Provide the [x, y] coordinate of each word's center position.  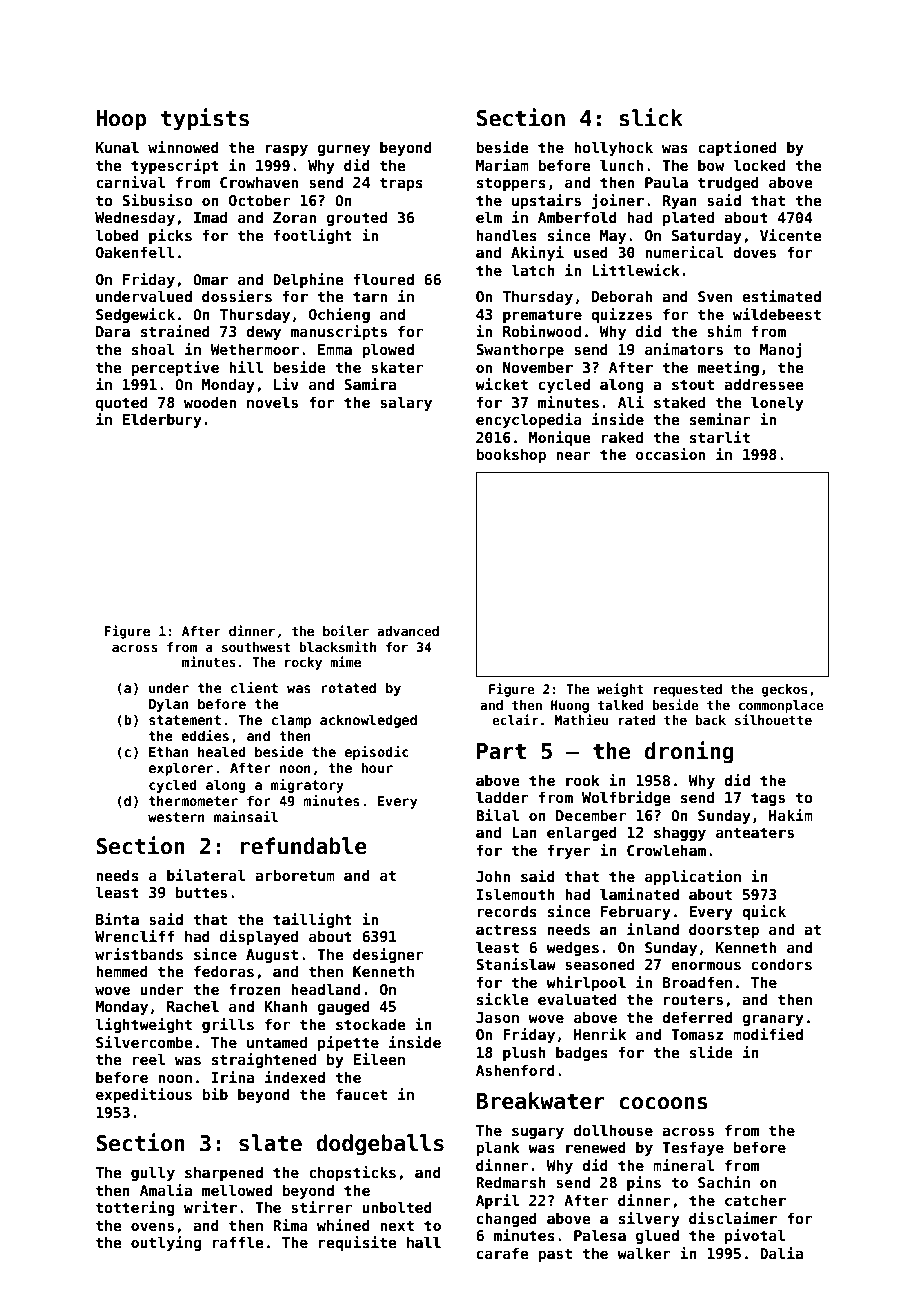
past [555, 1255]
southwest [256, 647]
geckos [784, 690]
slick [651, 117]
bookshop [511, 455]
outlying [166, 1243]
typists [205, 119]
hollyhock [613, 148]
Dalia [781, 1253]
